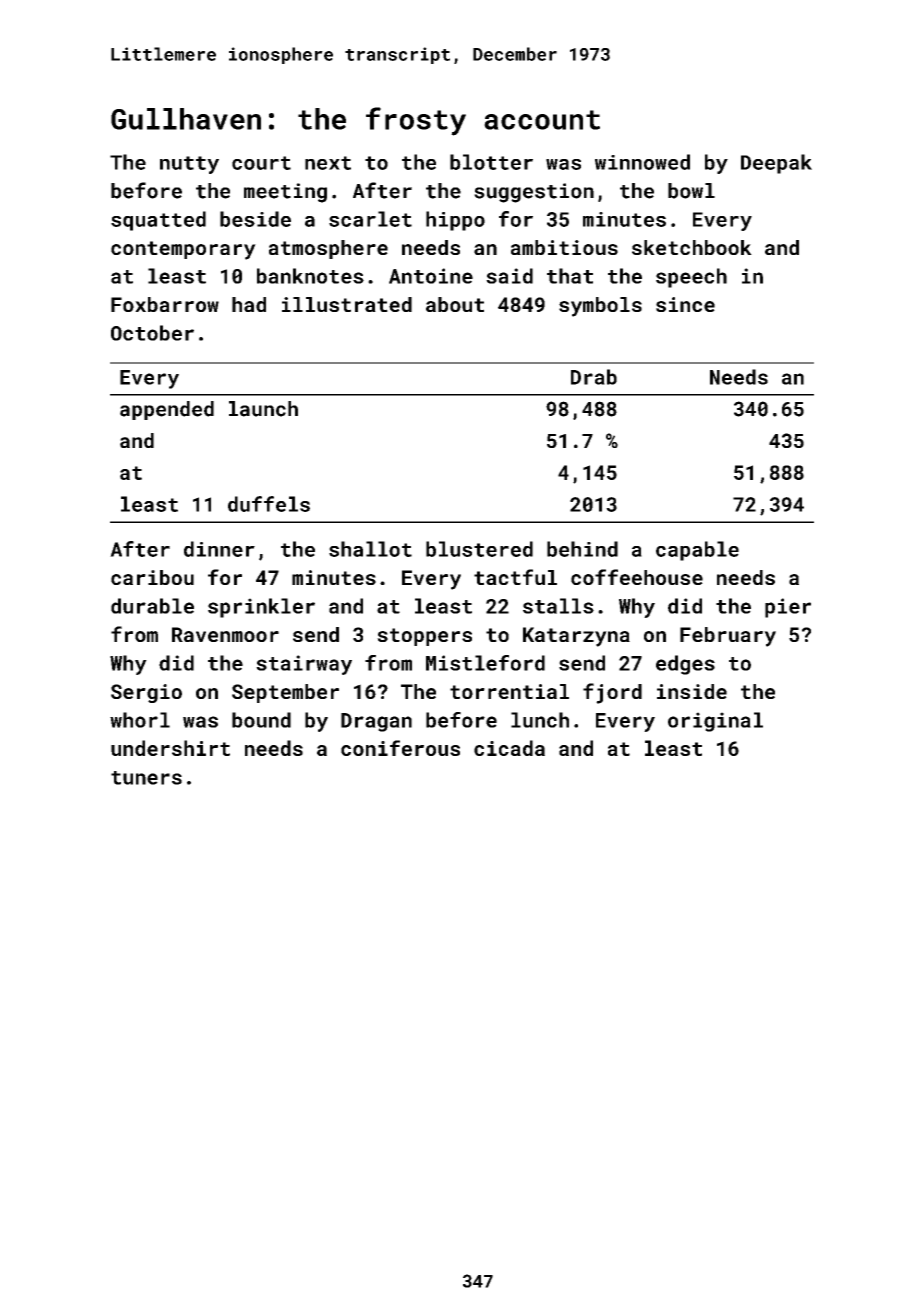 The image size is (924, 1308). What do you see at coordinates (776, 164) in the image?
I see `Deepak` at bounding box center [776, 164].
